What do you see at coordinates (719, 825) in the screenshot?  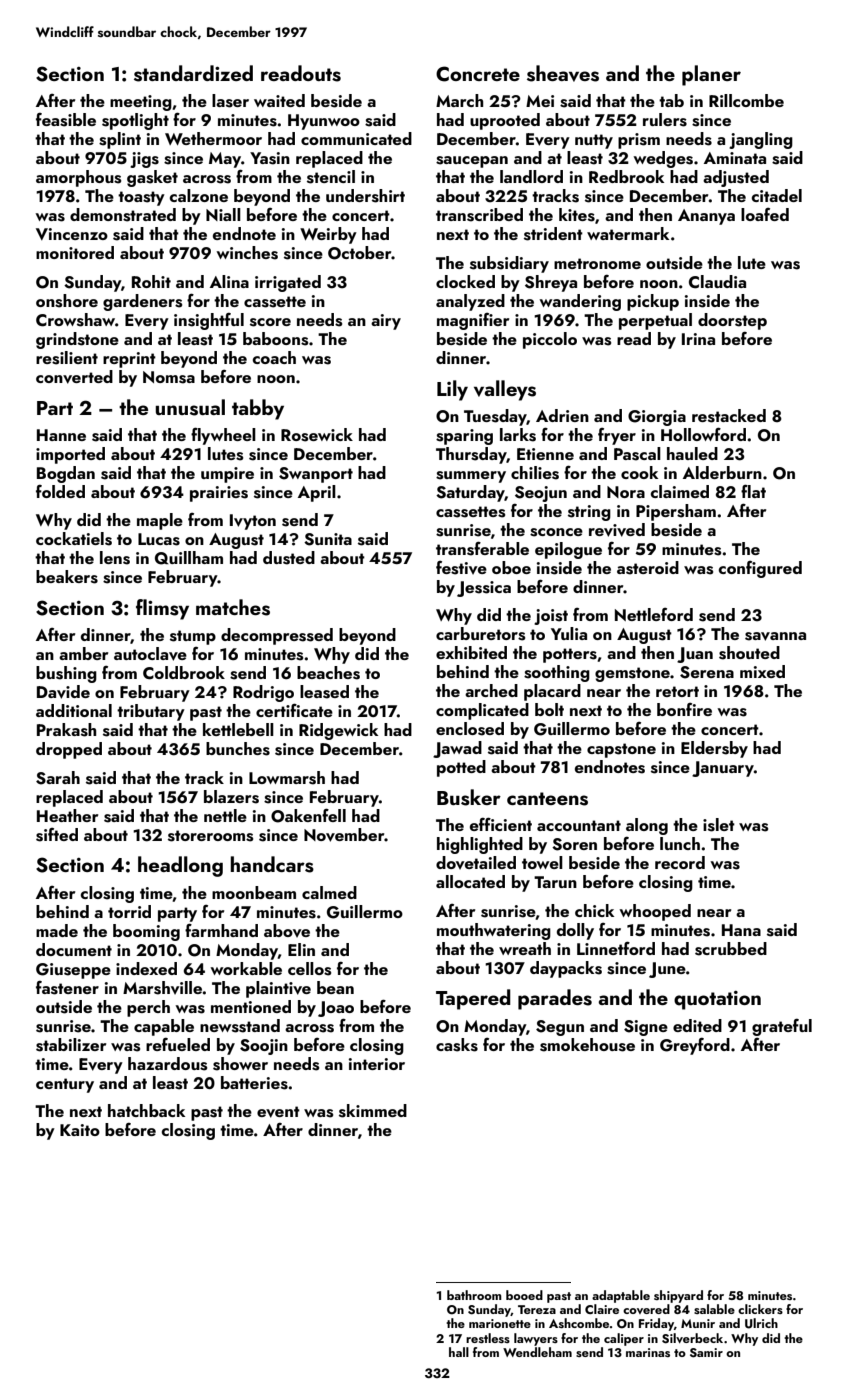 I see `islet` at bounding box center [719, 825].
